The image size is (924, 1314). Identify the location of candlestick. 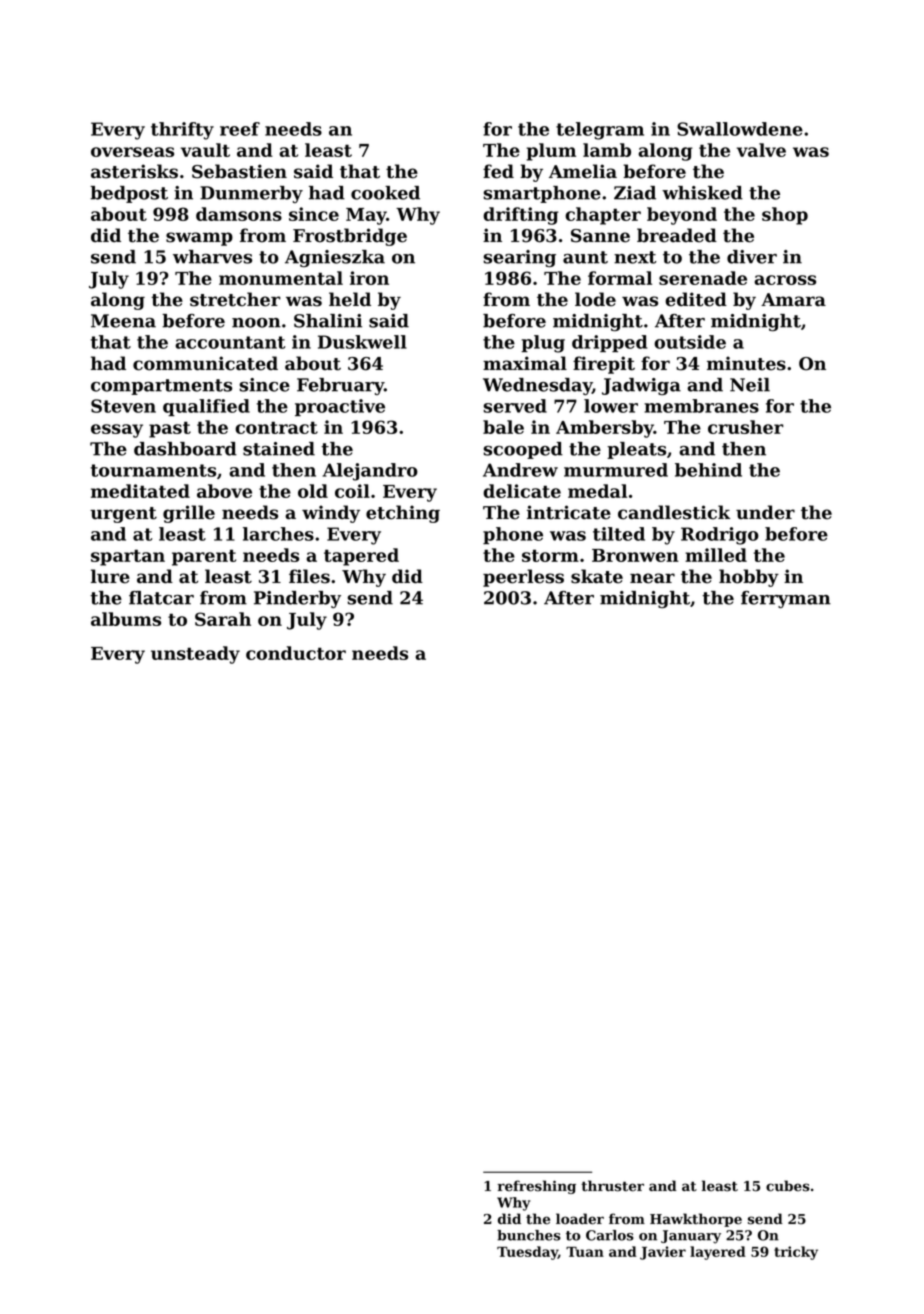
(674, 512).
